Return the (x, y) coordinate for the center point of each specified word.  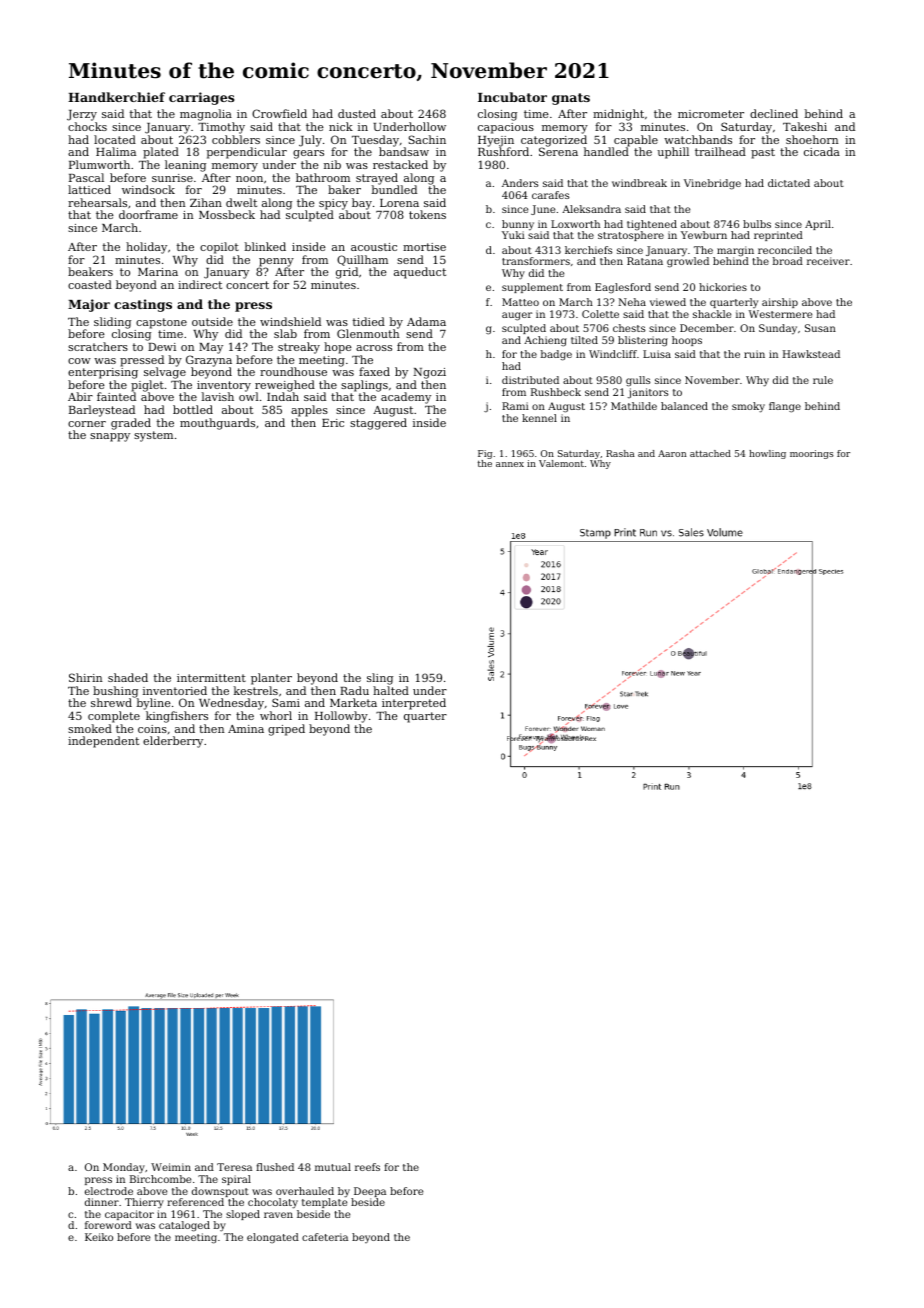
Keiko (99, 1237)
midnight (618, 115)
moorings (812, 454)
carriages (201, 98)
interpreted (414, 704)
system (153, 436)
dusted (357, 113)
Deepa (370, 1192)
